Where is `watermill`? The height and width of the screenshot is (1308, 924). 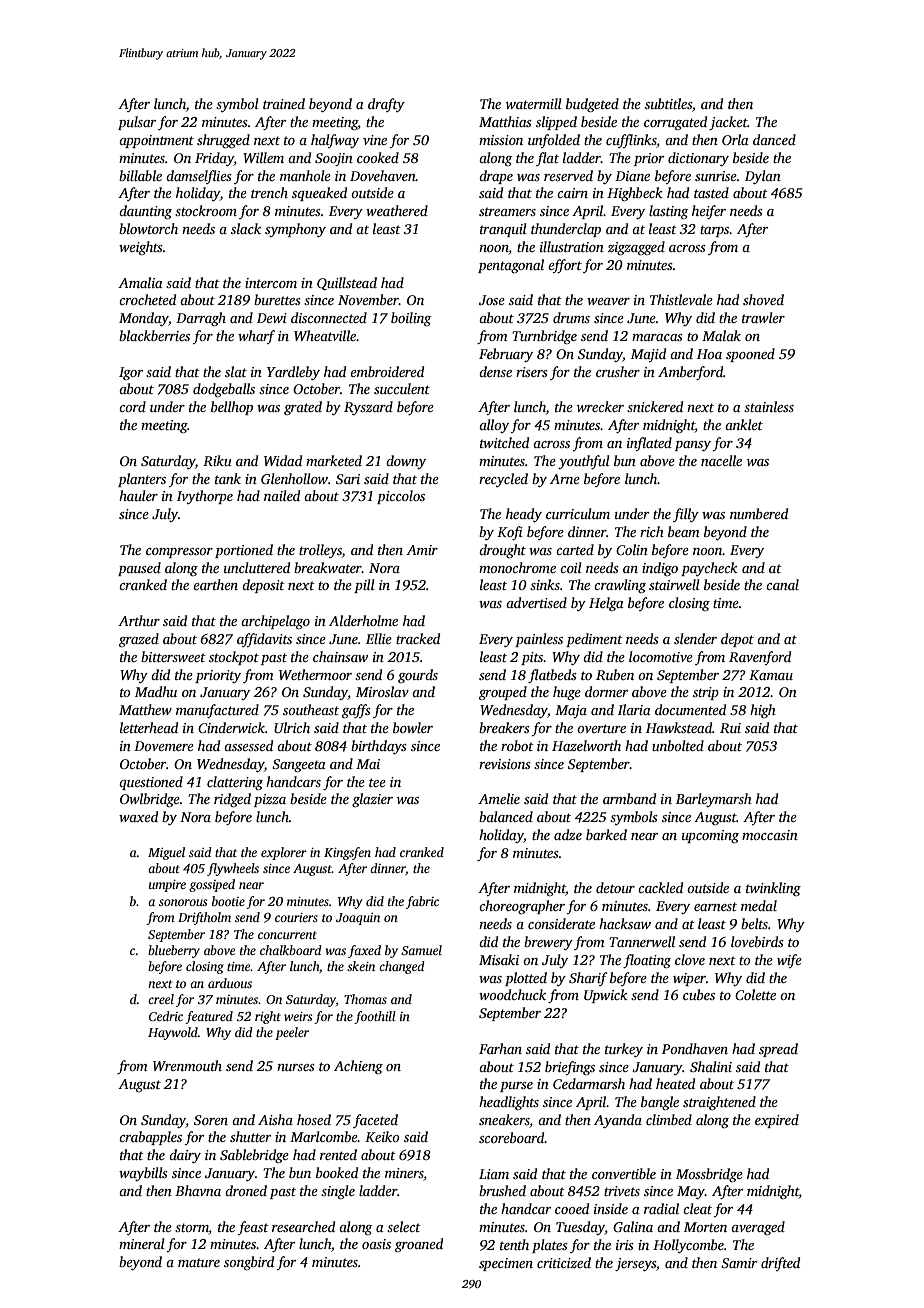 watermill is located at coordinates (534, 103).
